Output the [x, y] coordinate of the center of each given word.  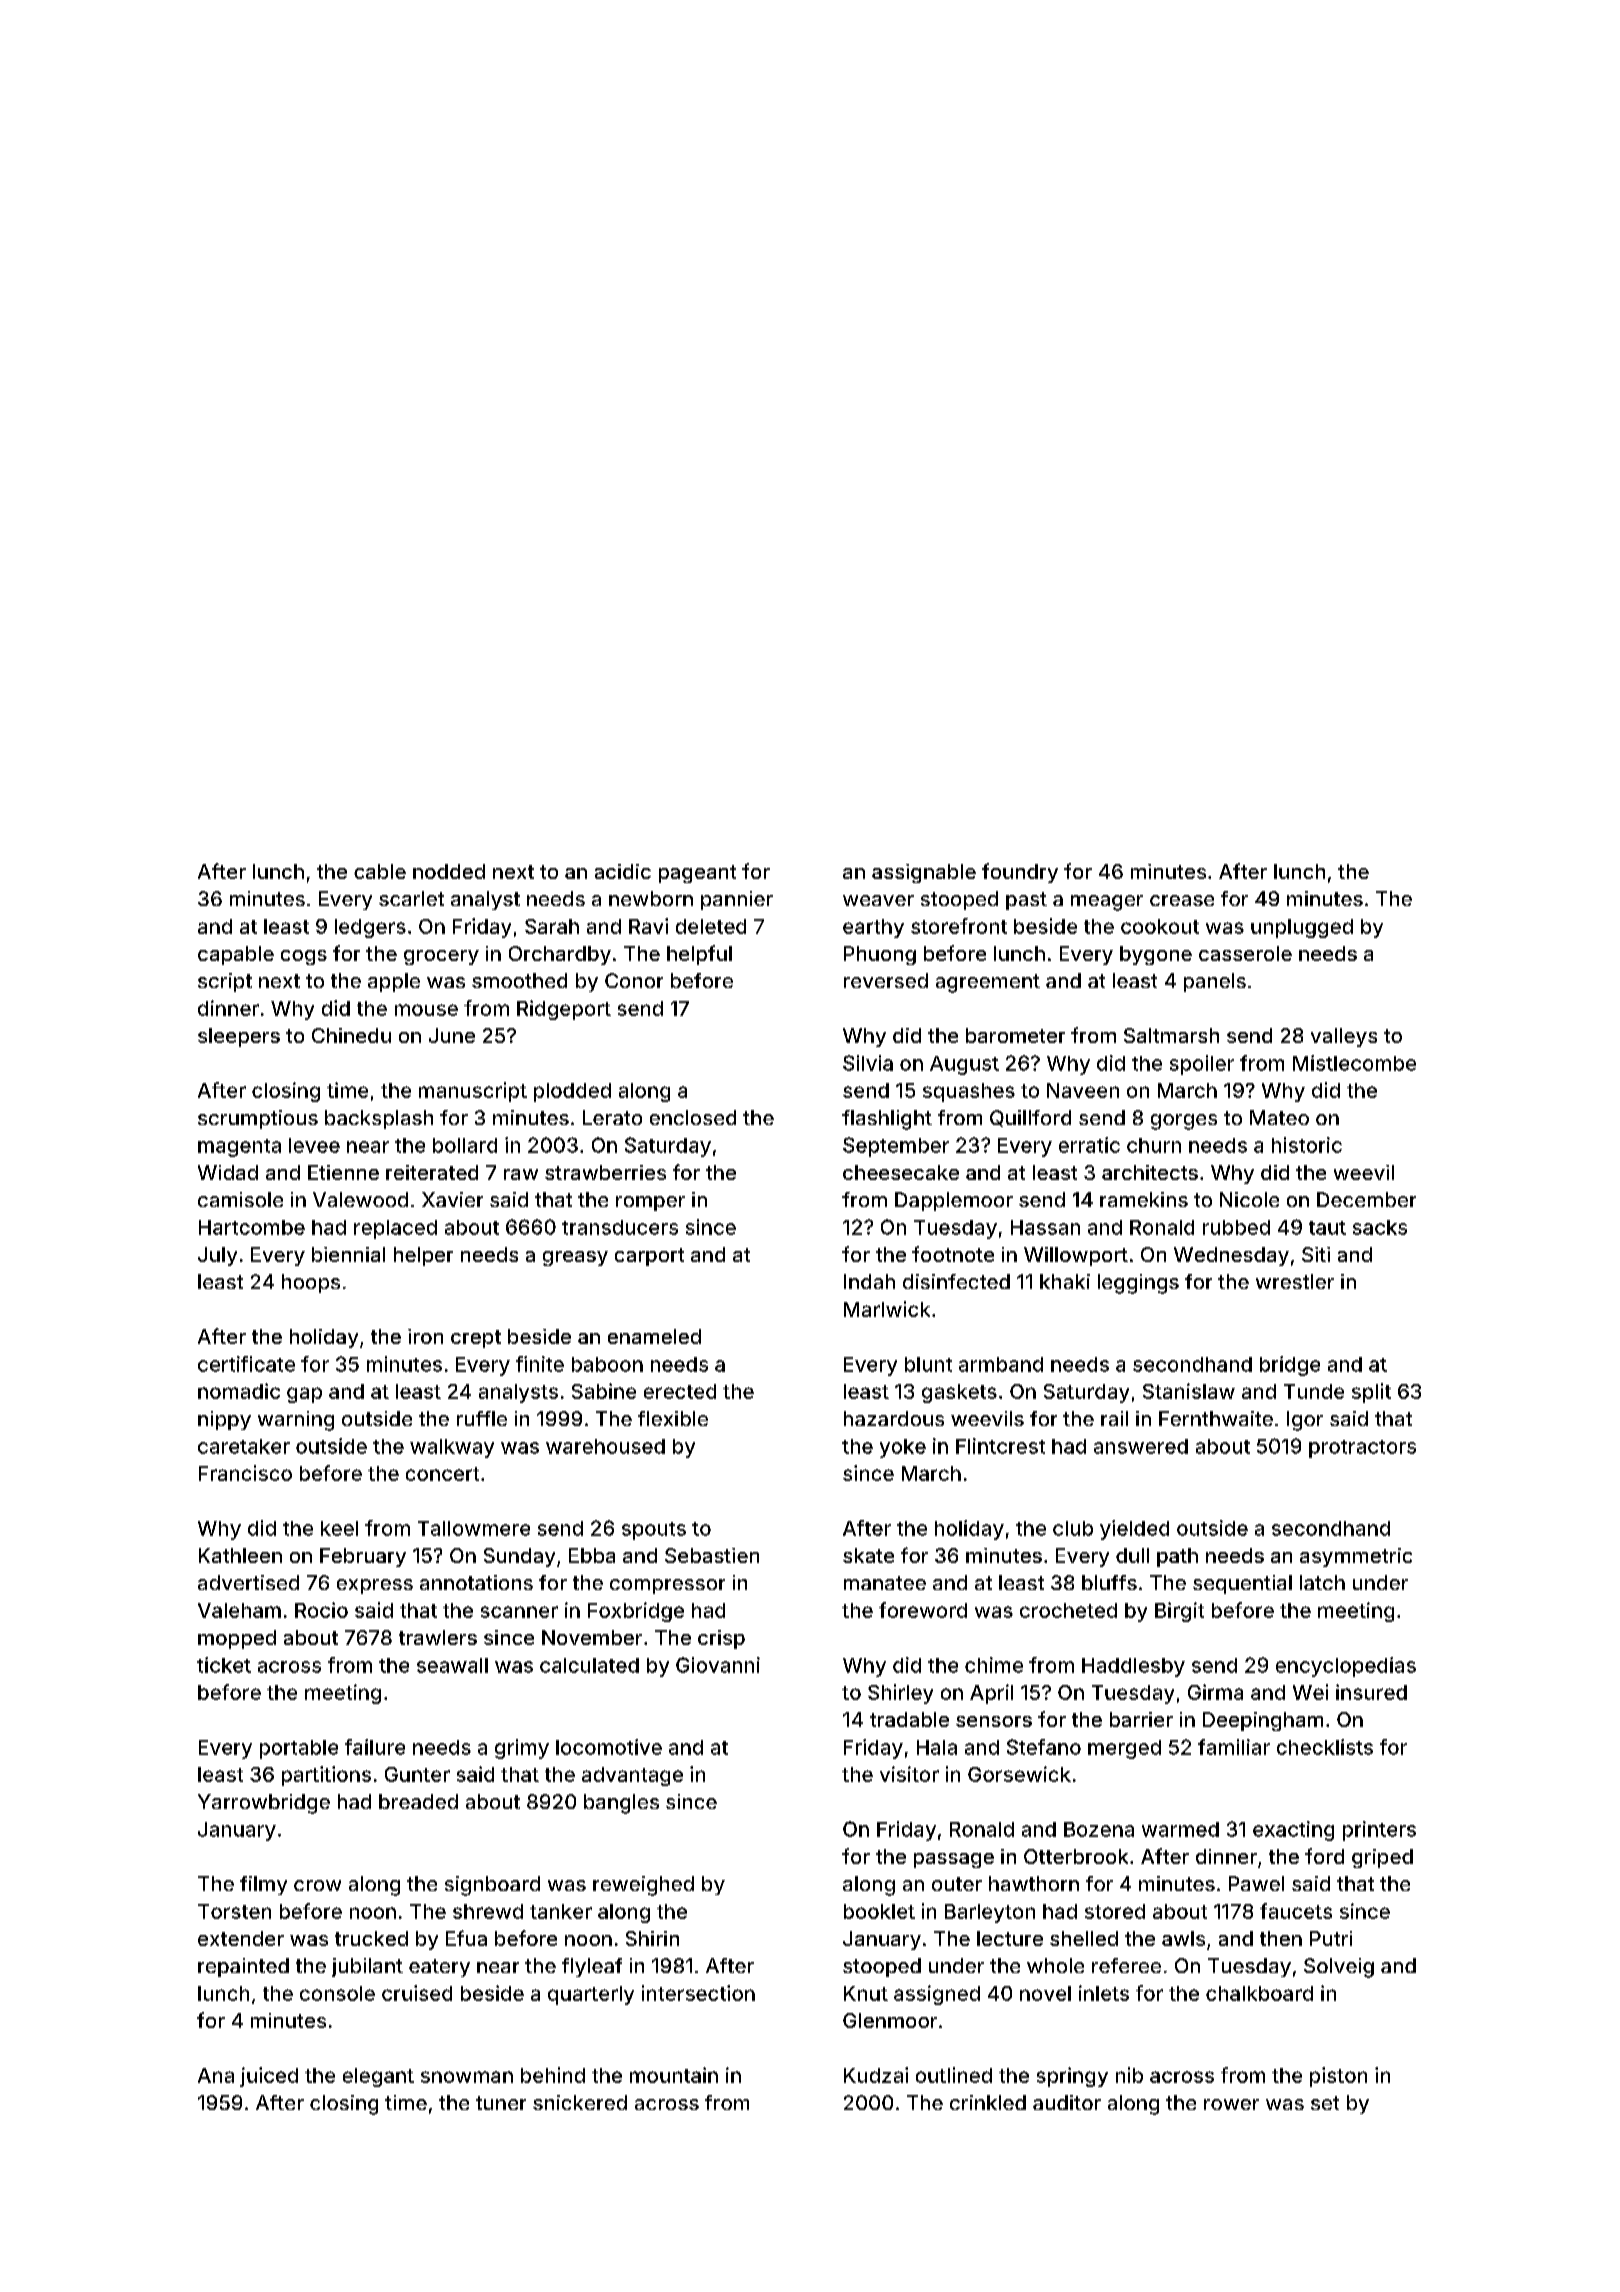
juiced [269, 2077]
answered [1141, 1446]
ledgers [370, 928]
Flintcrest [1000, 1446]
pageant [697, 874]
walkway [452, 1448]
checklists [1325, 1747]
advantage [632, 1776]
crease [1182, 900]
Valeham [239, 1610]
